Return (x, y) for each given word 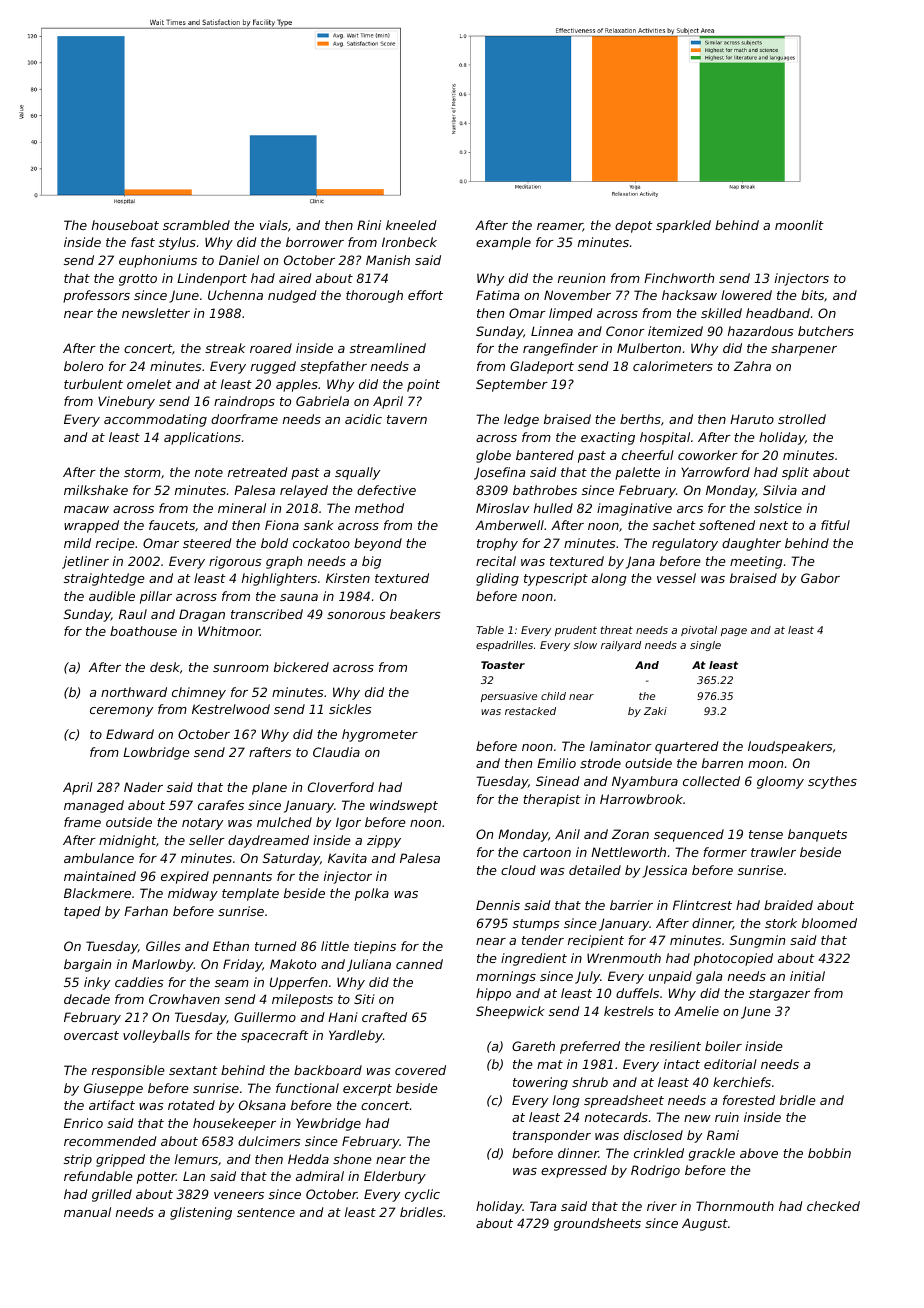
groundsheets (597, 1224)
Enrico (83, 1123)
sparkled (683, 226)
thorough (374, 296)
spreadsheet (624, 1101)
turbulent (93, 384)
